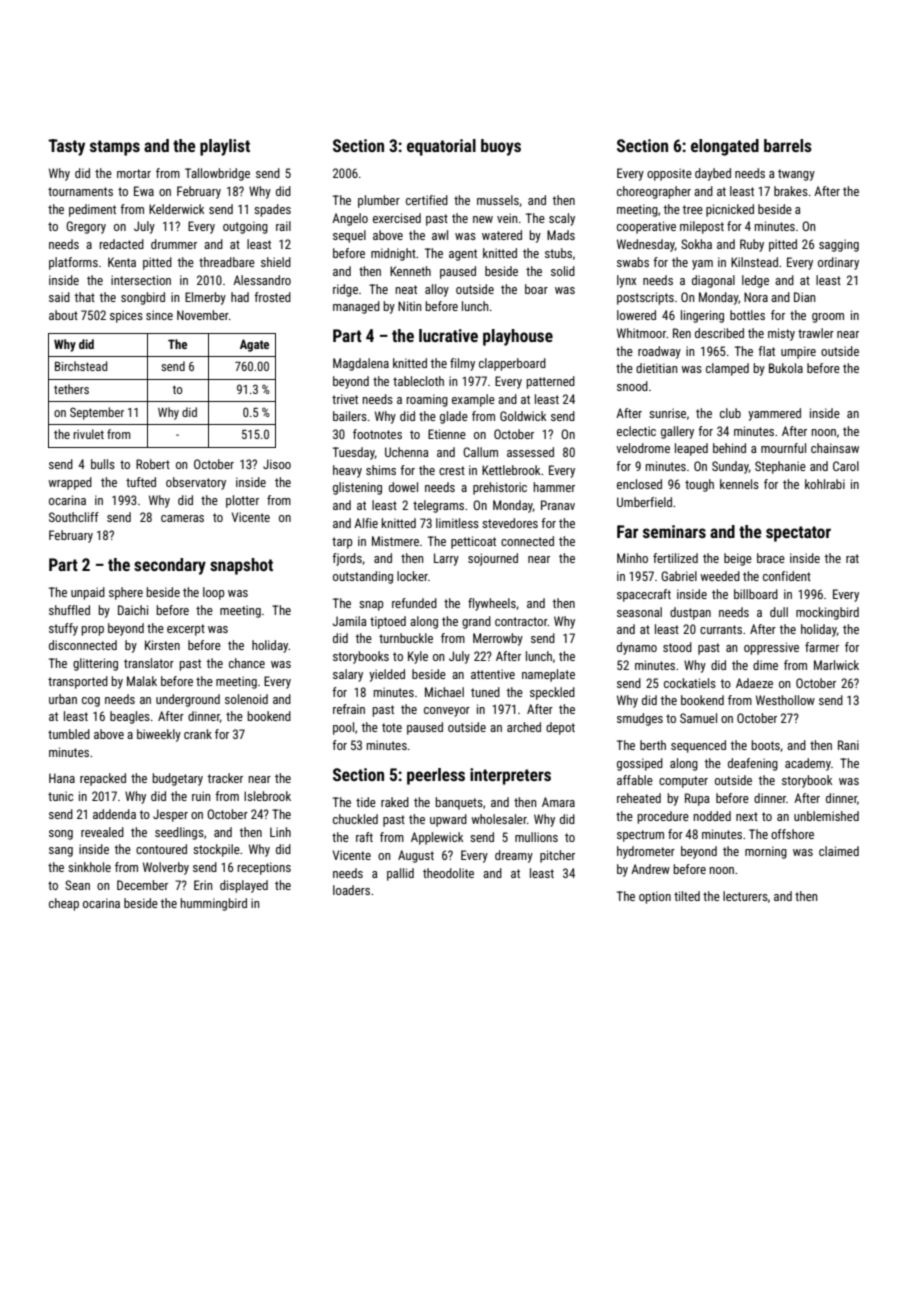 The width and height of the screenshot is (908, 1316). What do you see at coordinates (745, 896) in the screenshot?
I see `lecturers` at bounding box center [745, 896].
